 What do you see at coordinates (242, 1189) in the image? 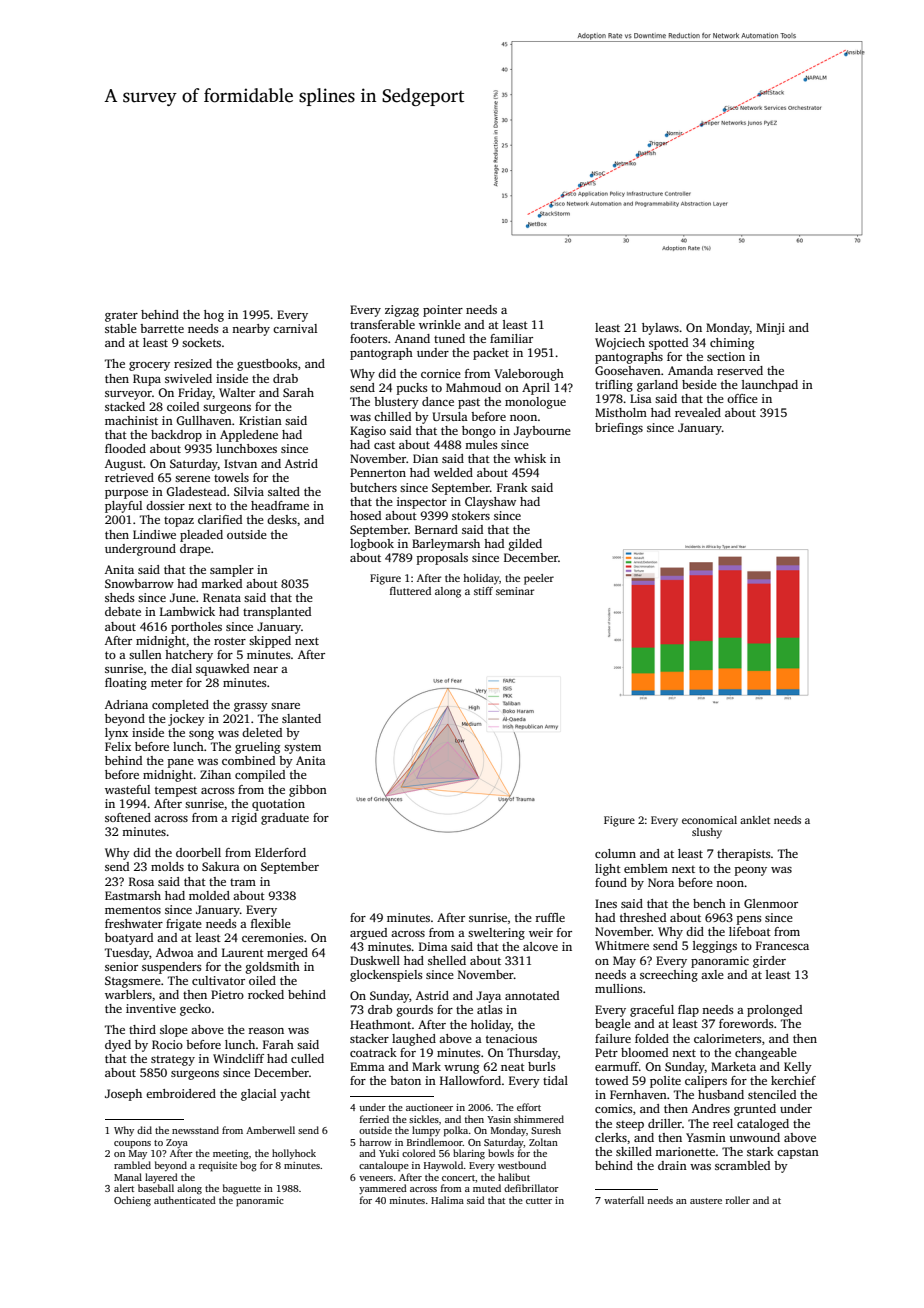
I see `baguette` at bounding box center [242, 1189].
